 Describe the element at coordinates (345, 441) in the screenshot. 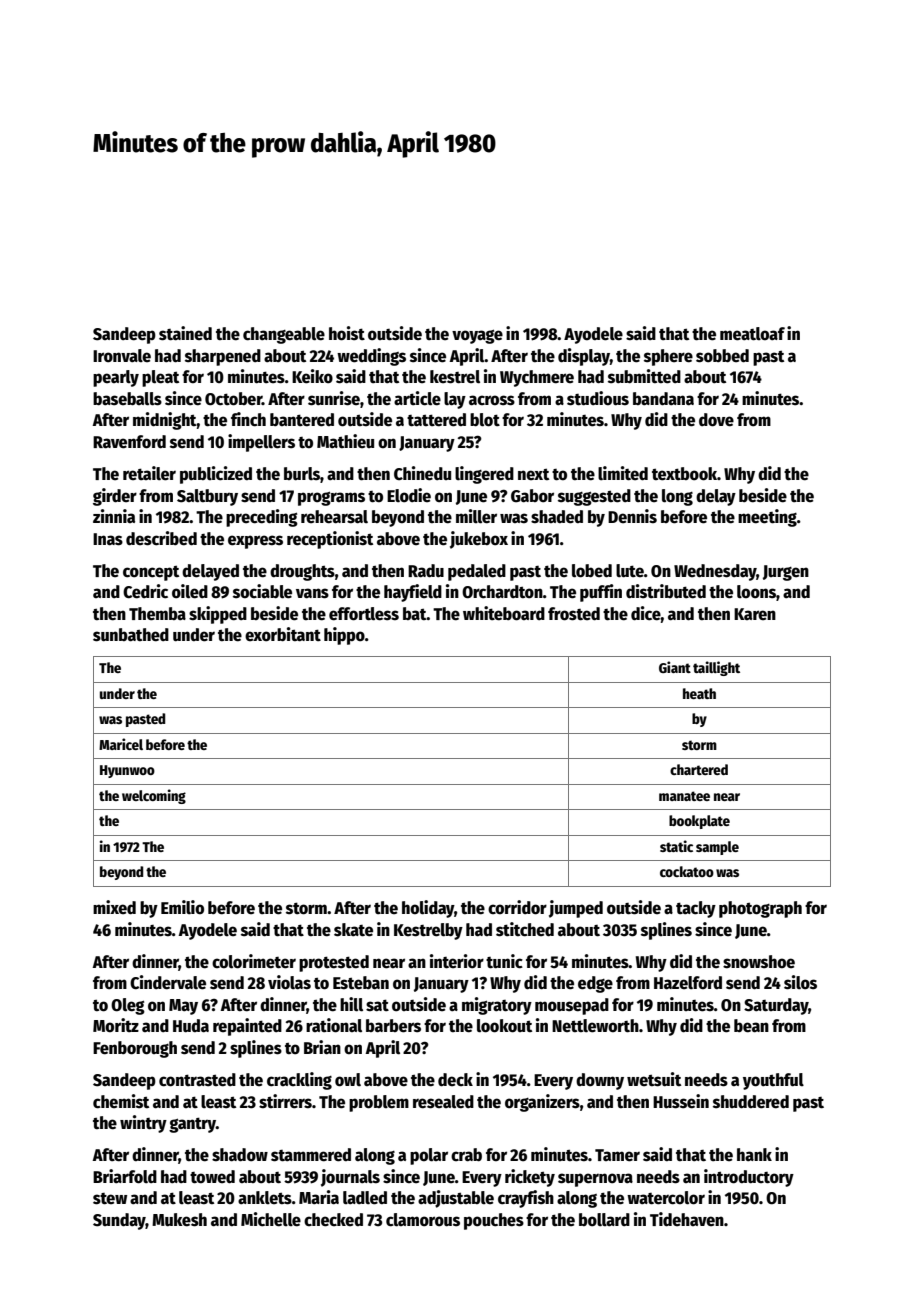

I see `Mathieu` at that location.
